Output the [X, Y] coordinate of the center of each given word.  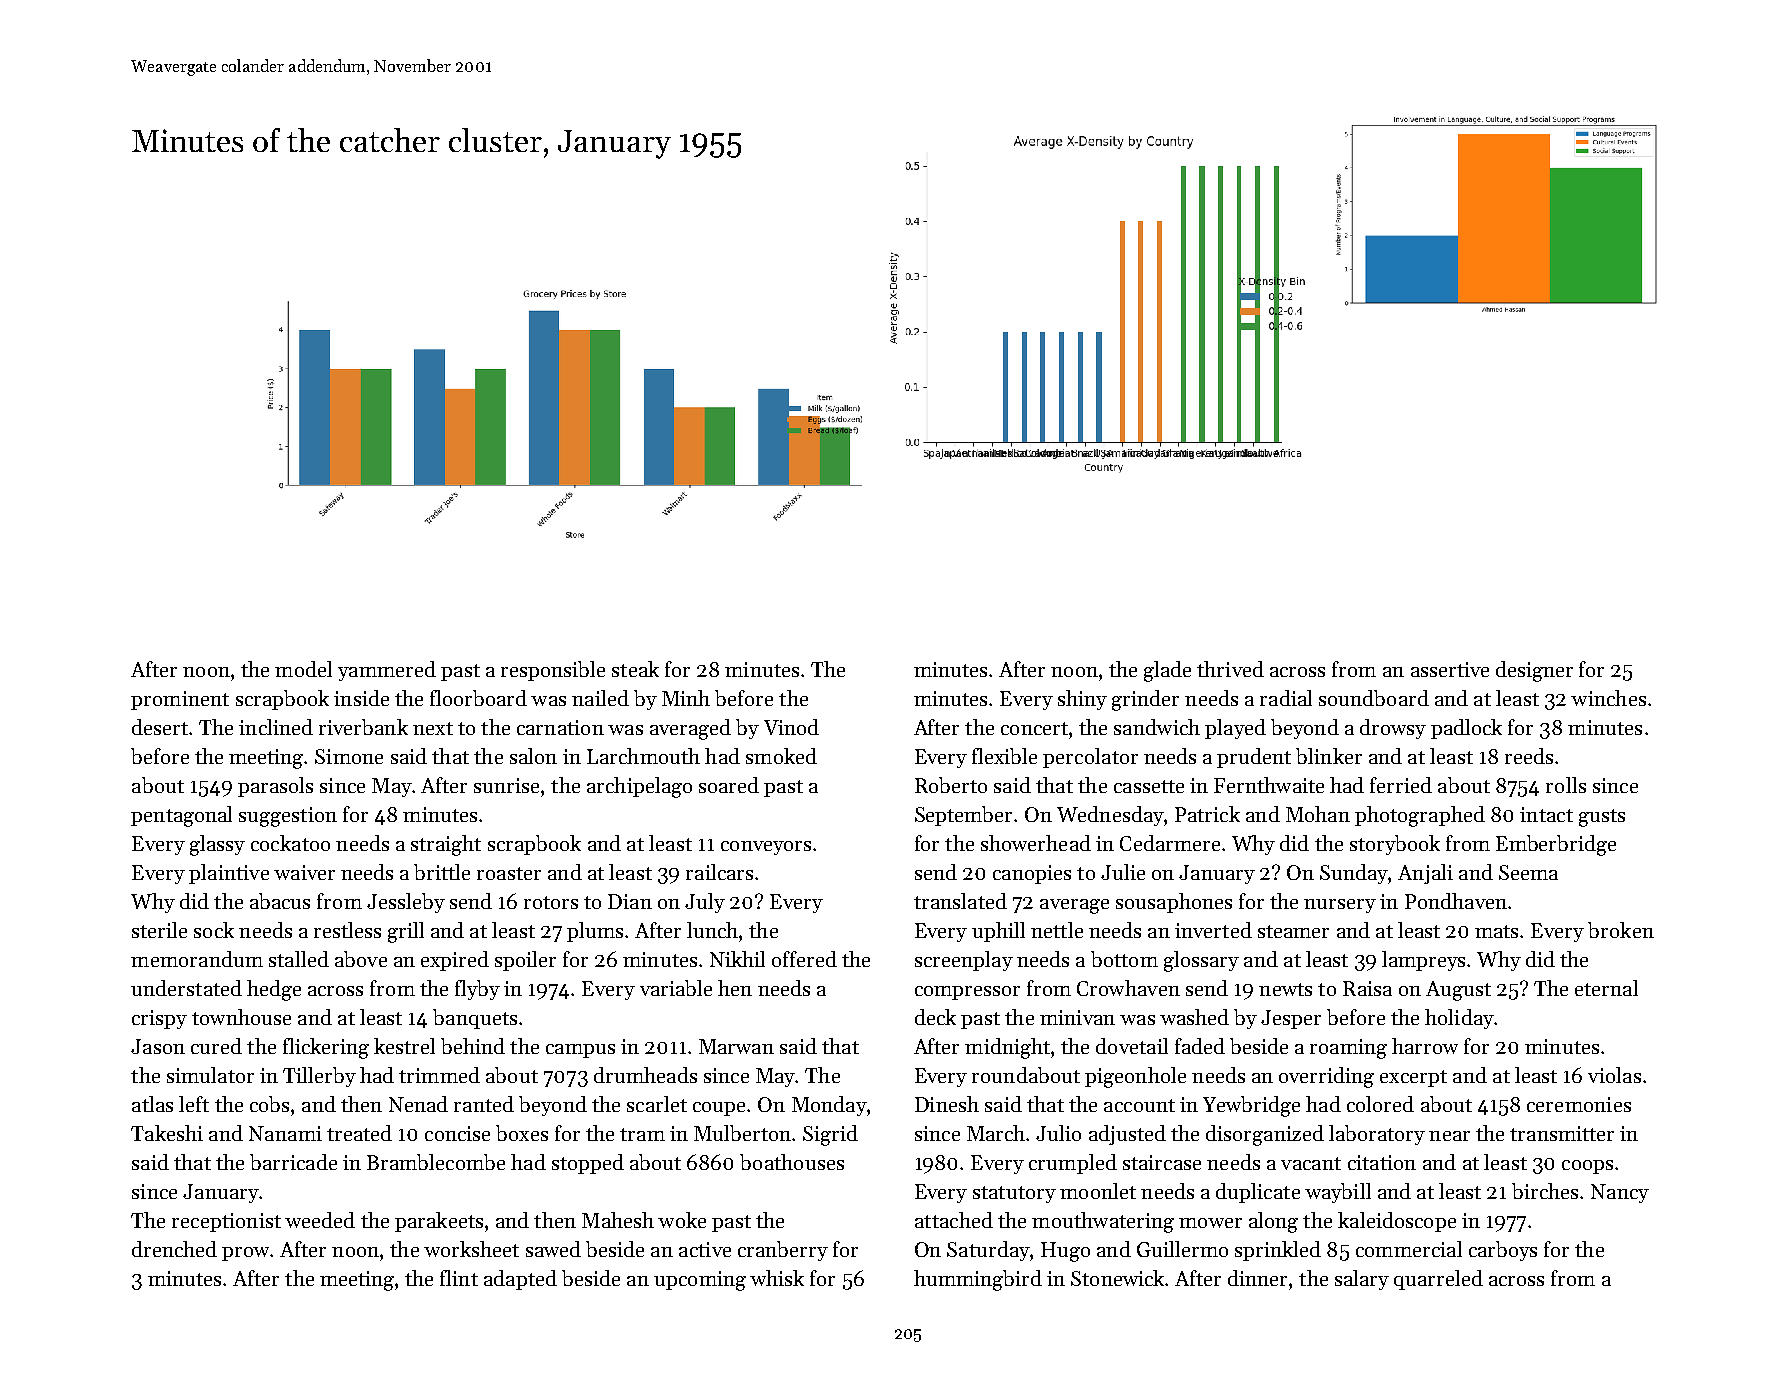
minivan [1077, 1017]
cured [216, 1046]
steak [635, 669]
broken [1621, 930]
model [303, 669]
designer [1534, 671]
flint [459, 1278]
